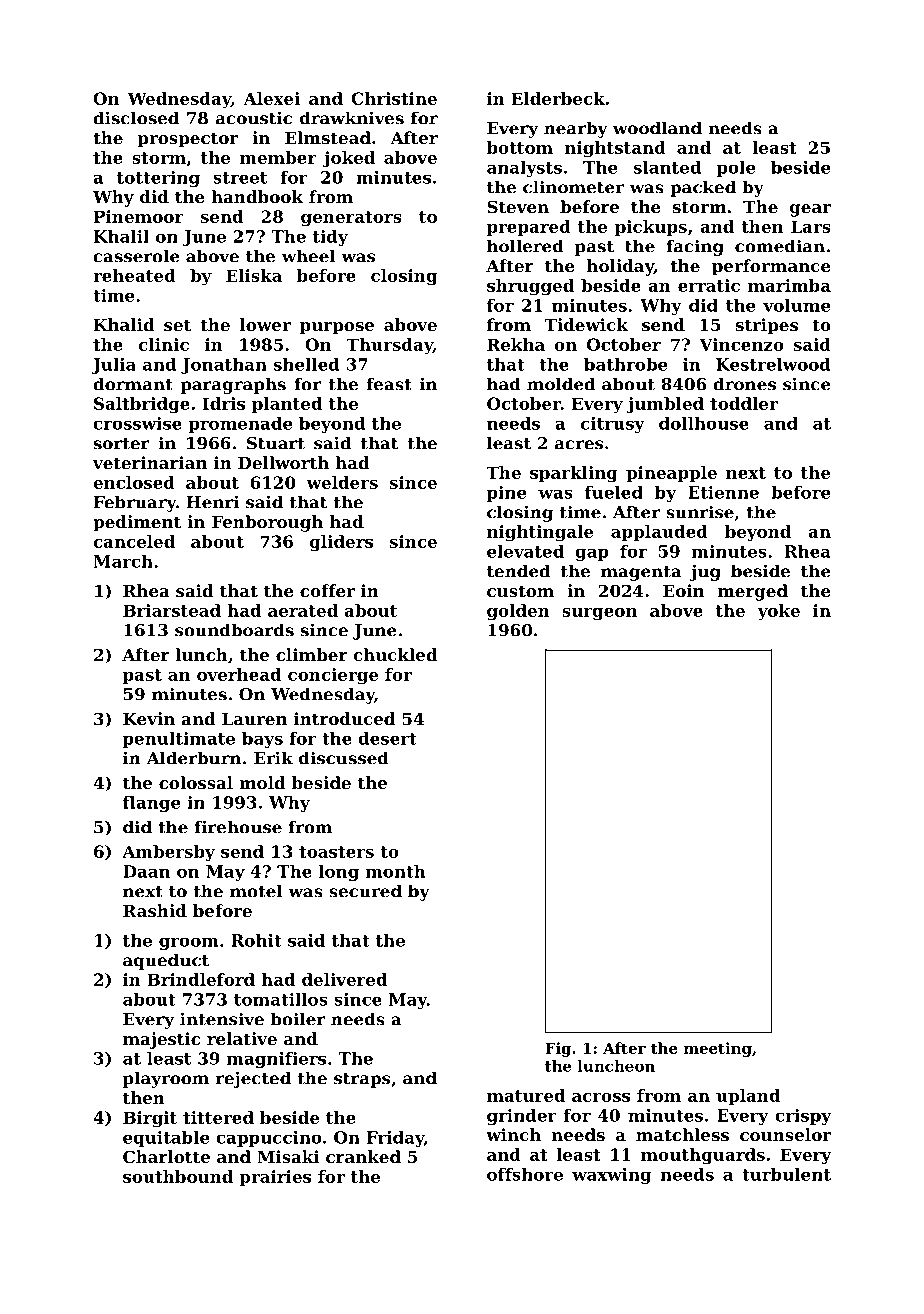  What do you see at coordinates (741, 344) in the screenshot?
I see `Vincenzo` at bounding box center [741, 344].
